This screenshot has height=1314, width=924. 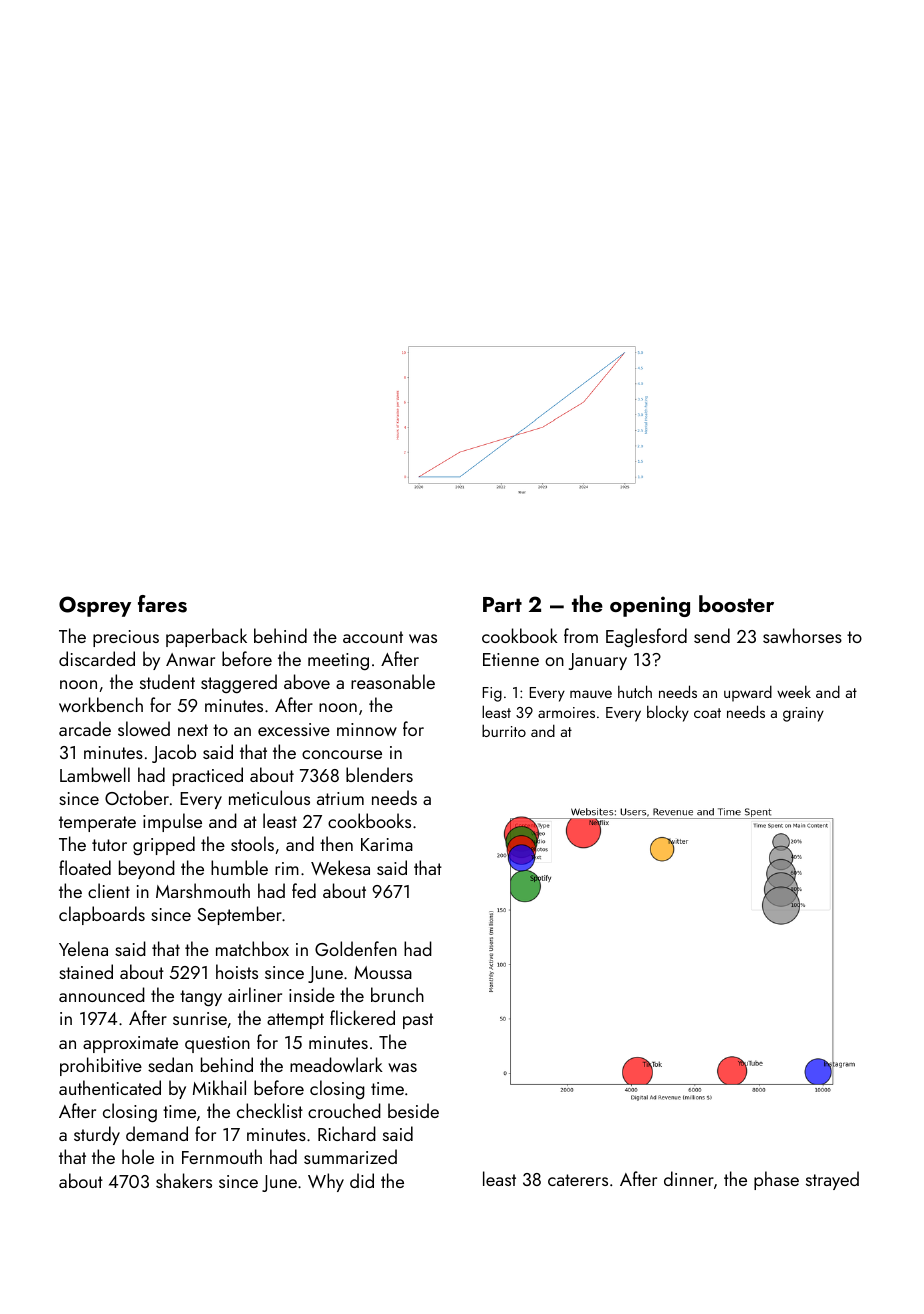 I want to click on shakers, so click(x=184, y=1180).
